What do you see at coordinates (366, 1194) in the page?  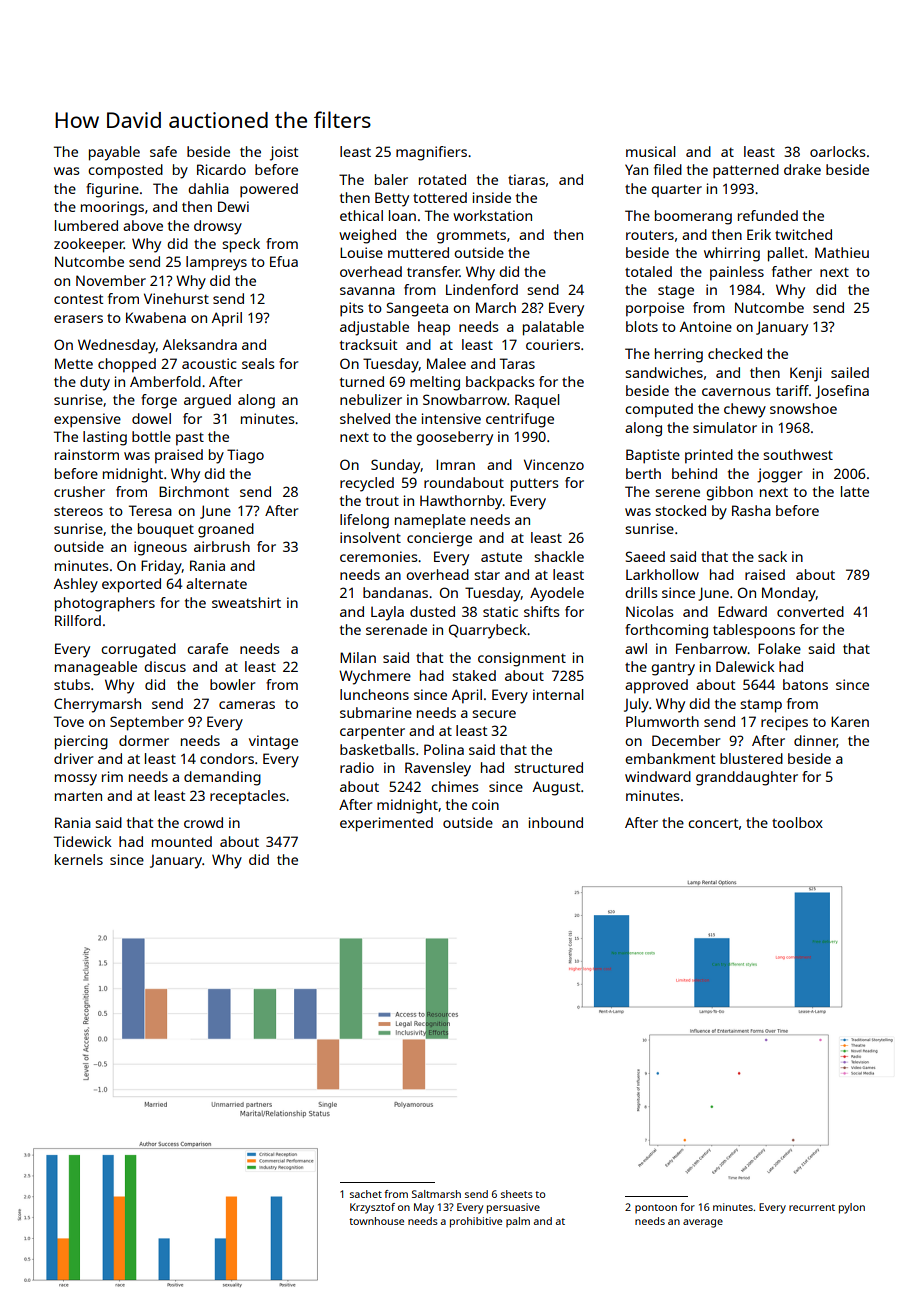 I see `sachet` at bounding box center [366, 1194].
